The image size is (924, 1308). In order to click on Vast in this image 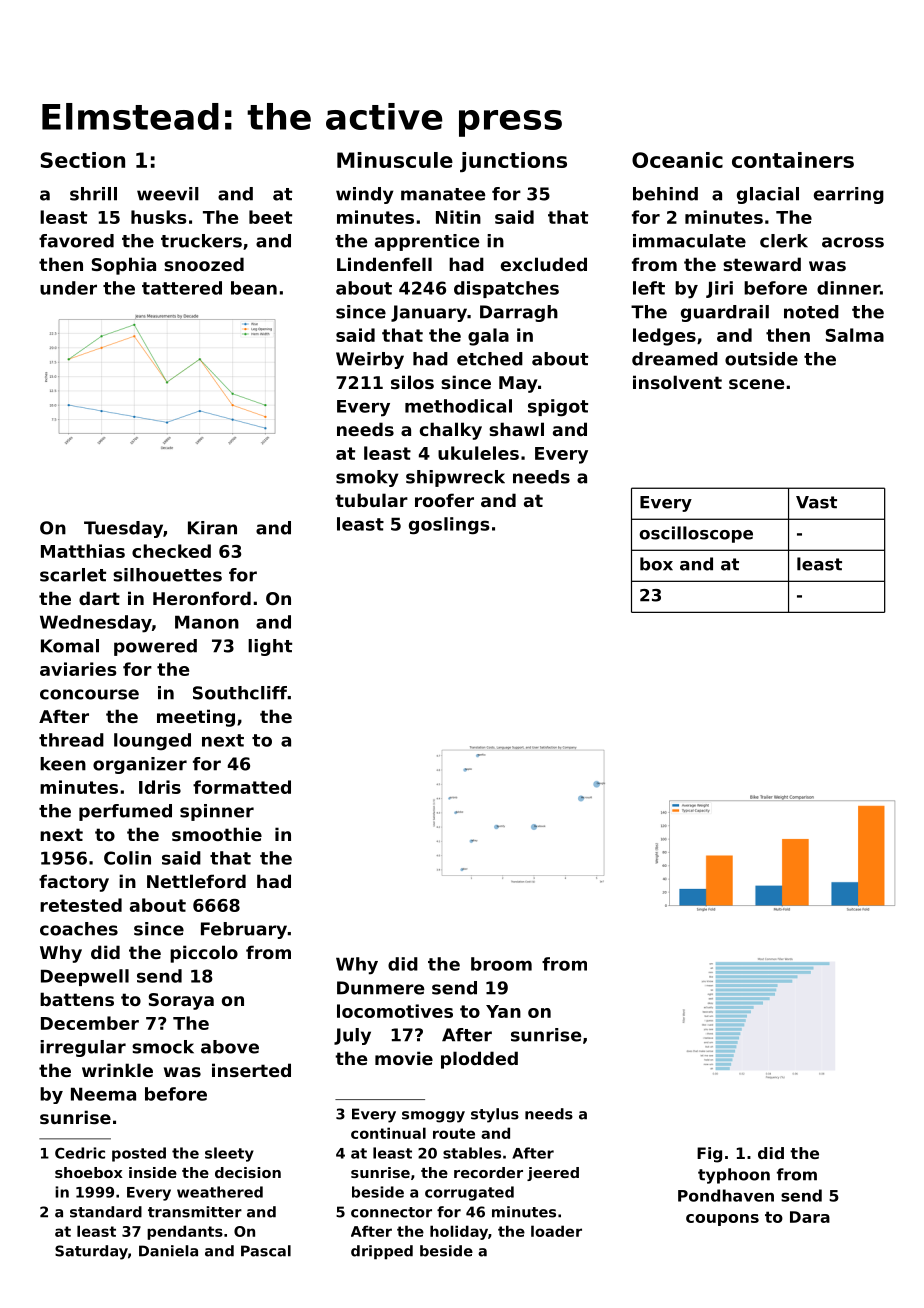, I will do `click(816, 502)`.
